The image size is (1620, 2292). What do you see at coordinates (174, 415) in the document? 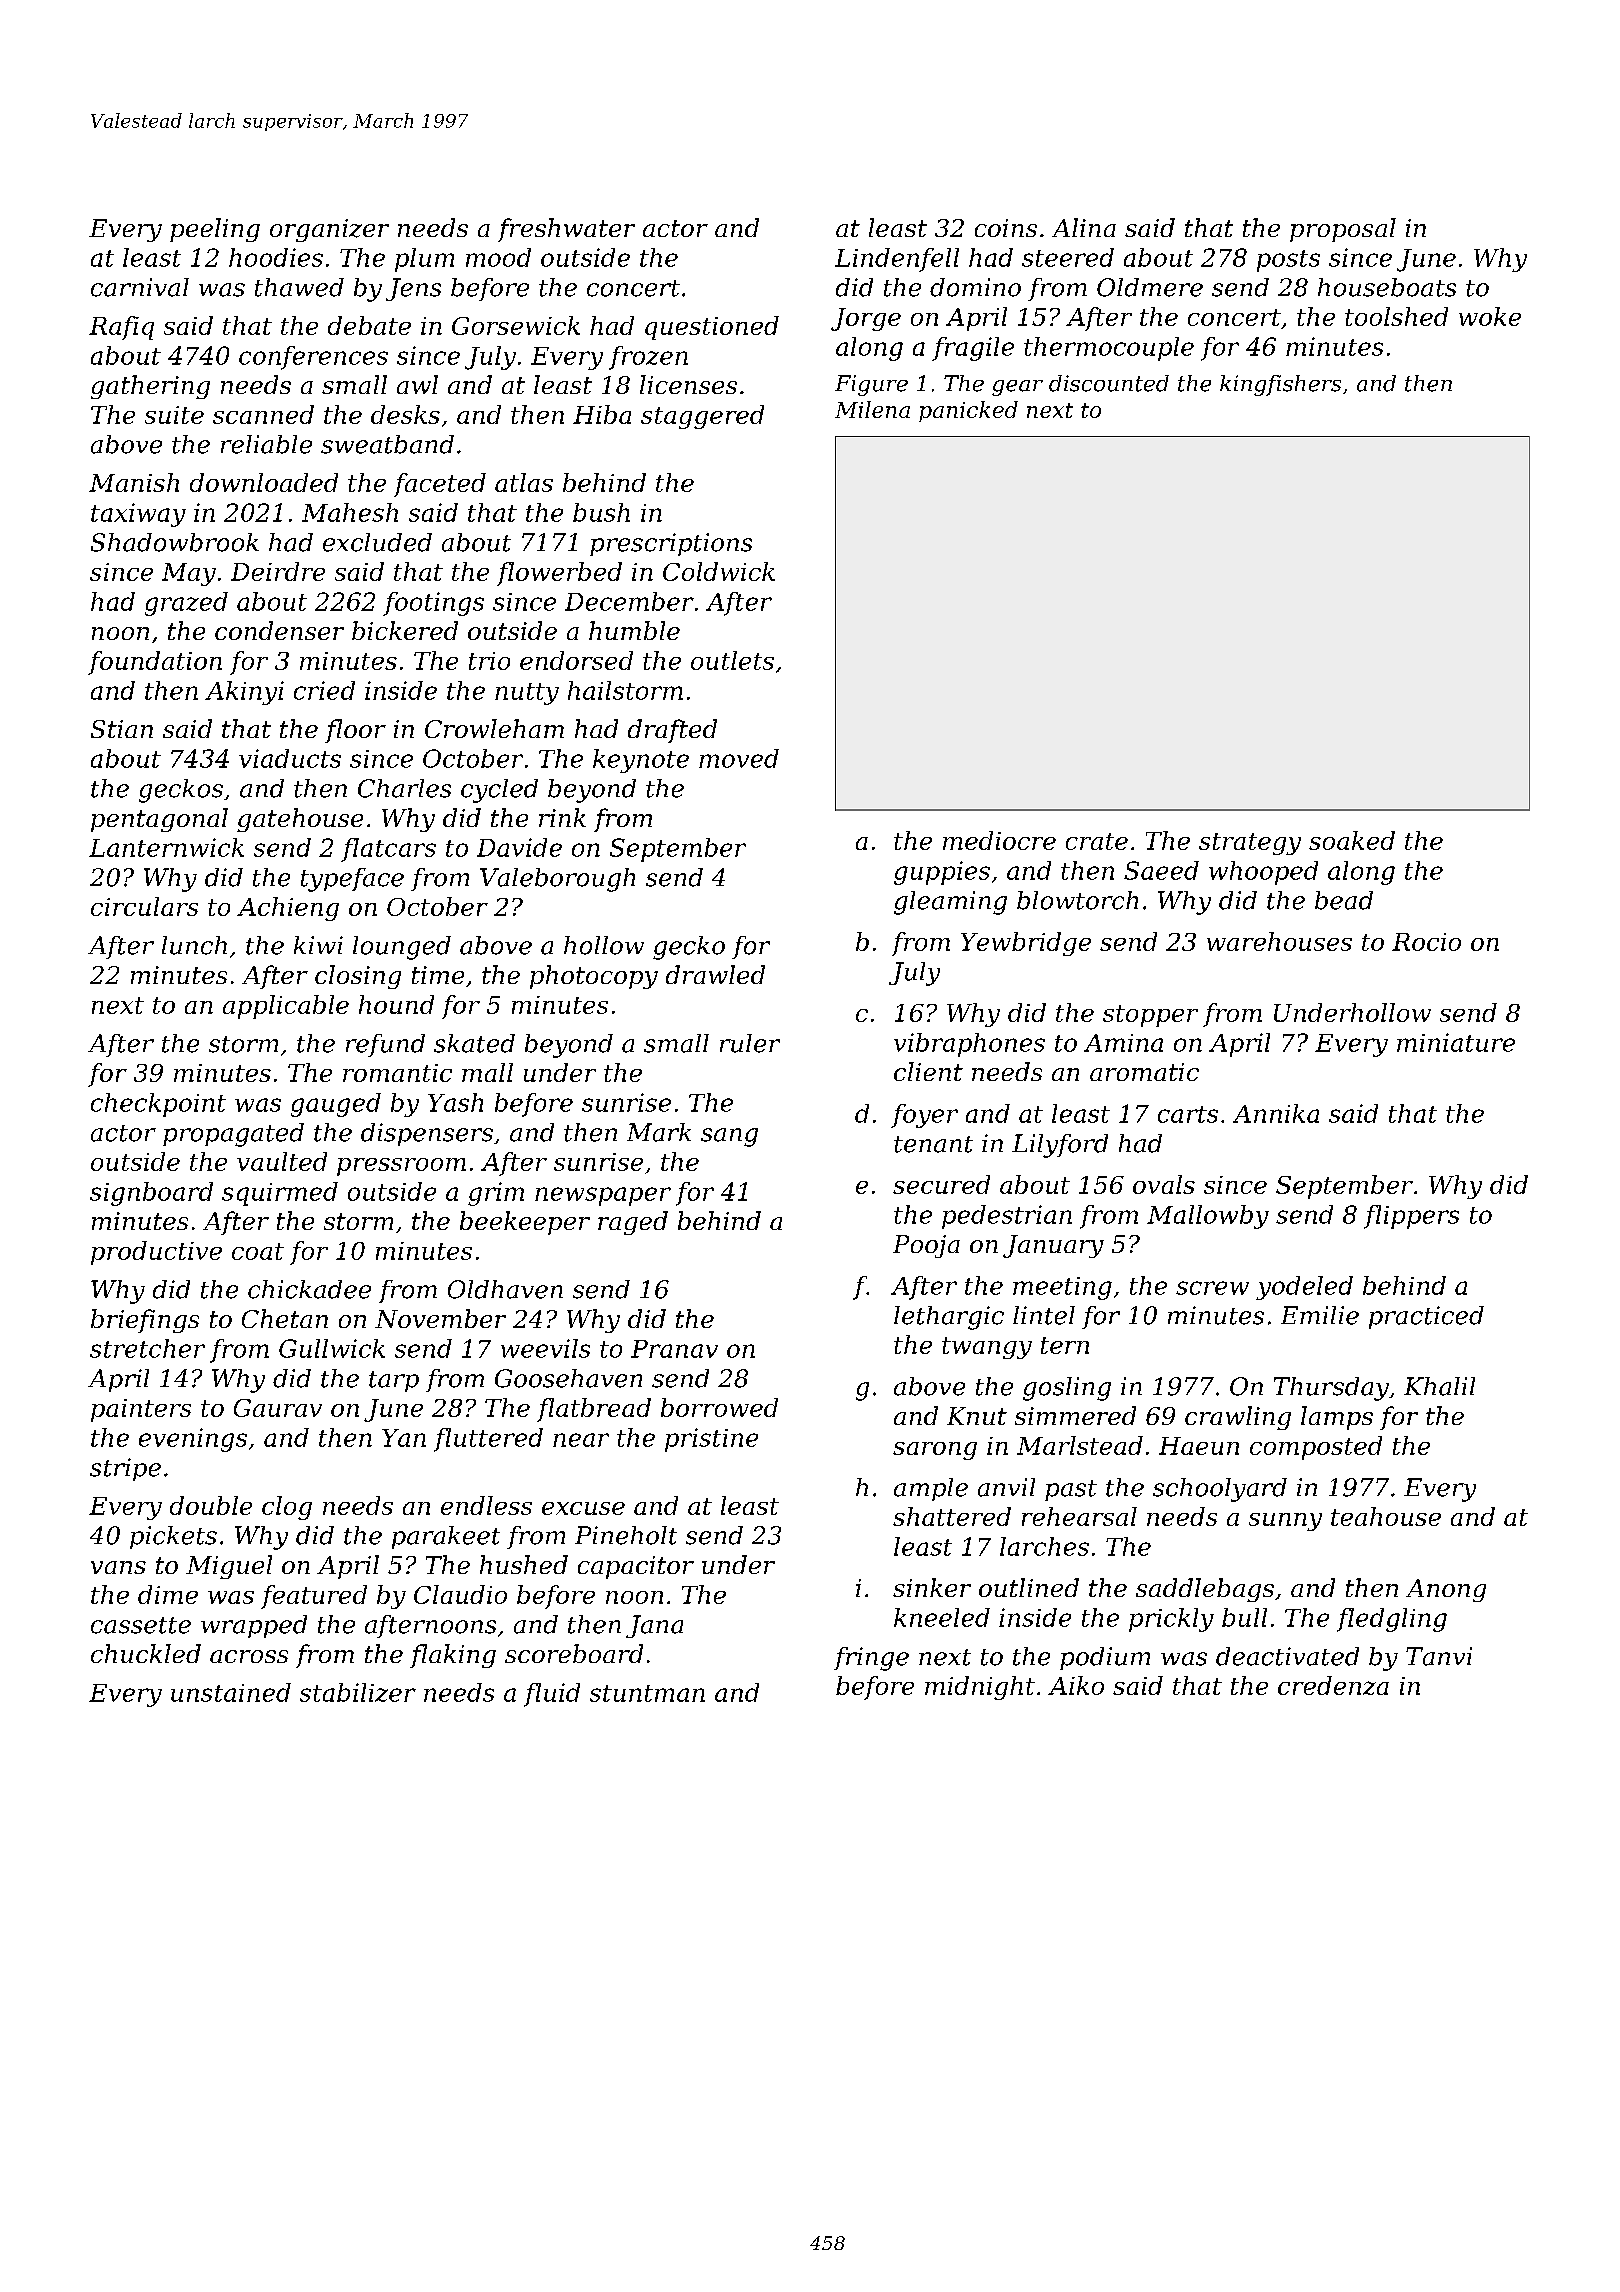
I see `suite` at bounding box center [174, 415].
